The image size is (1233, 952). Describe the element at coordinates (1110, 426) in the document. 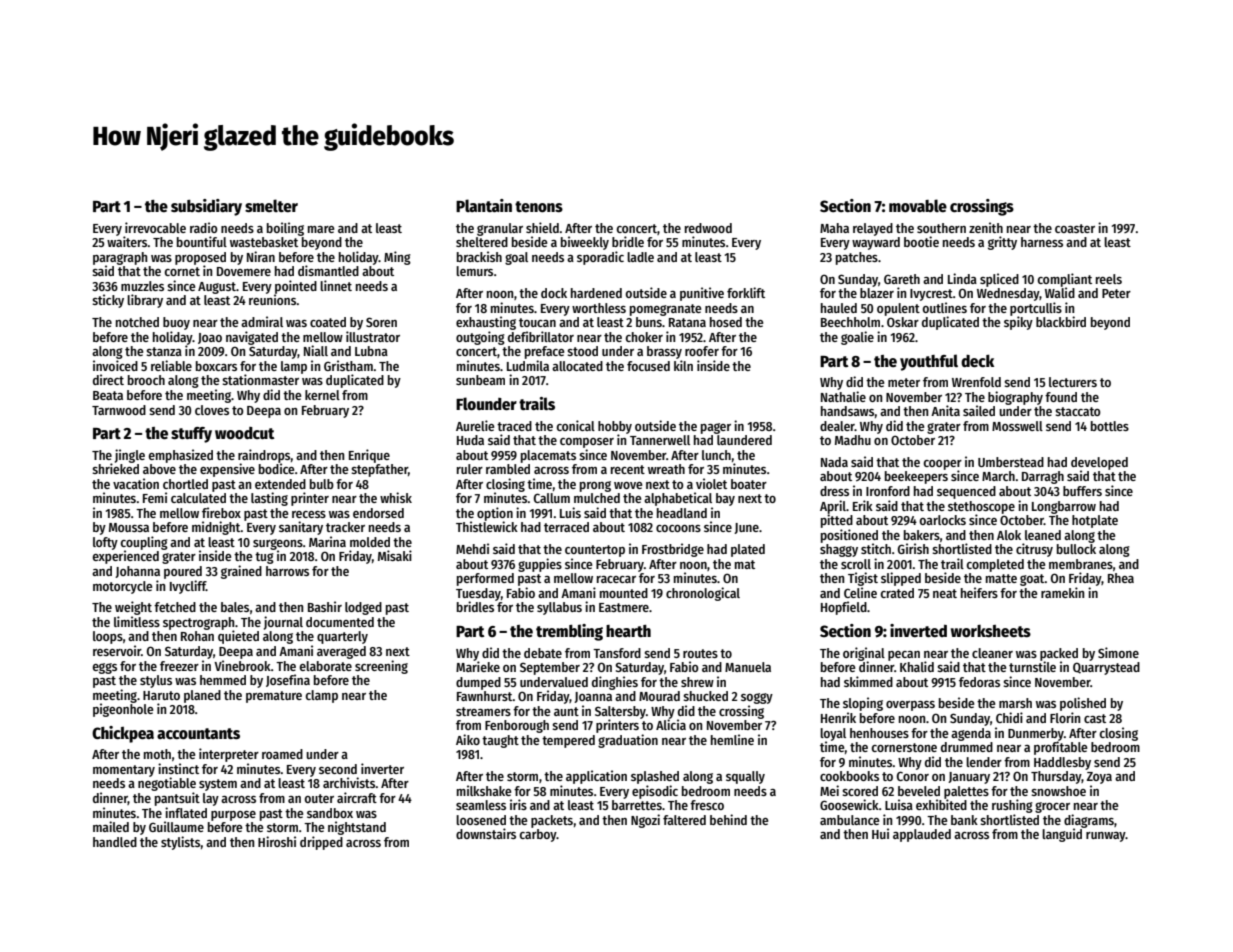

I see `bottles` at that location.
